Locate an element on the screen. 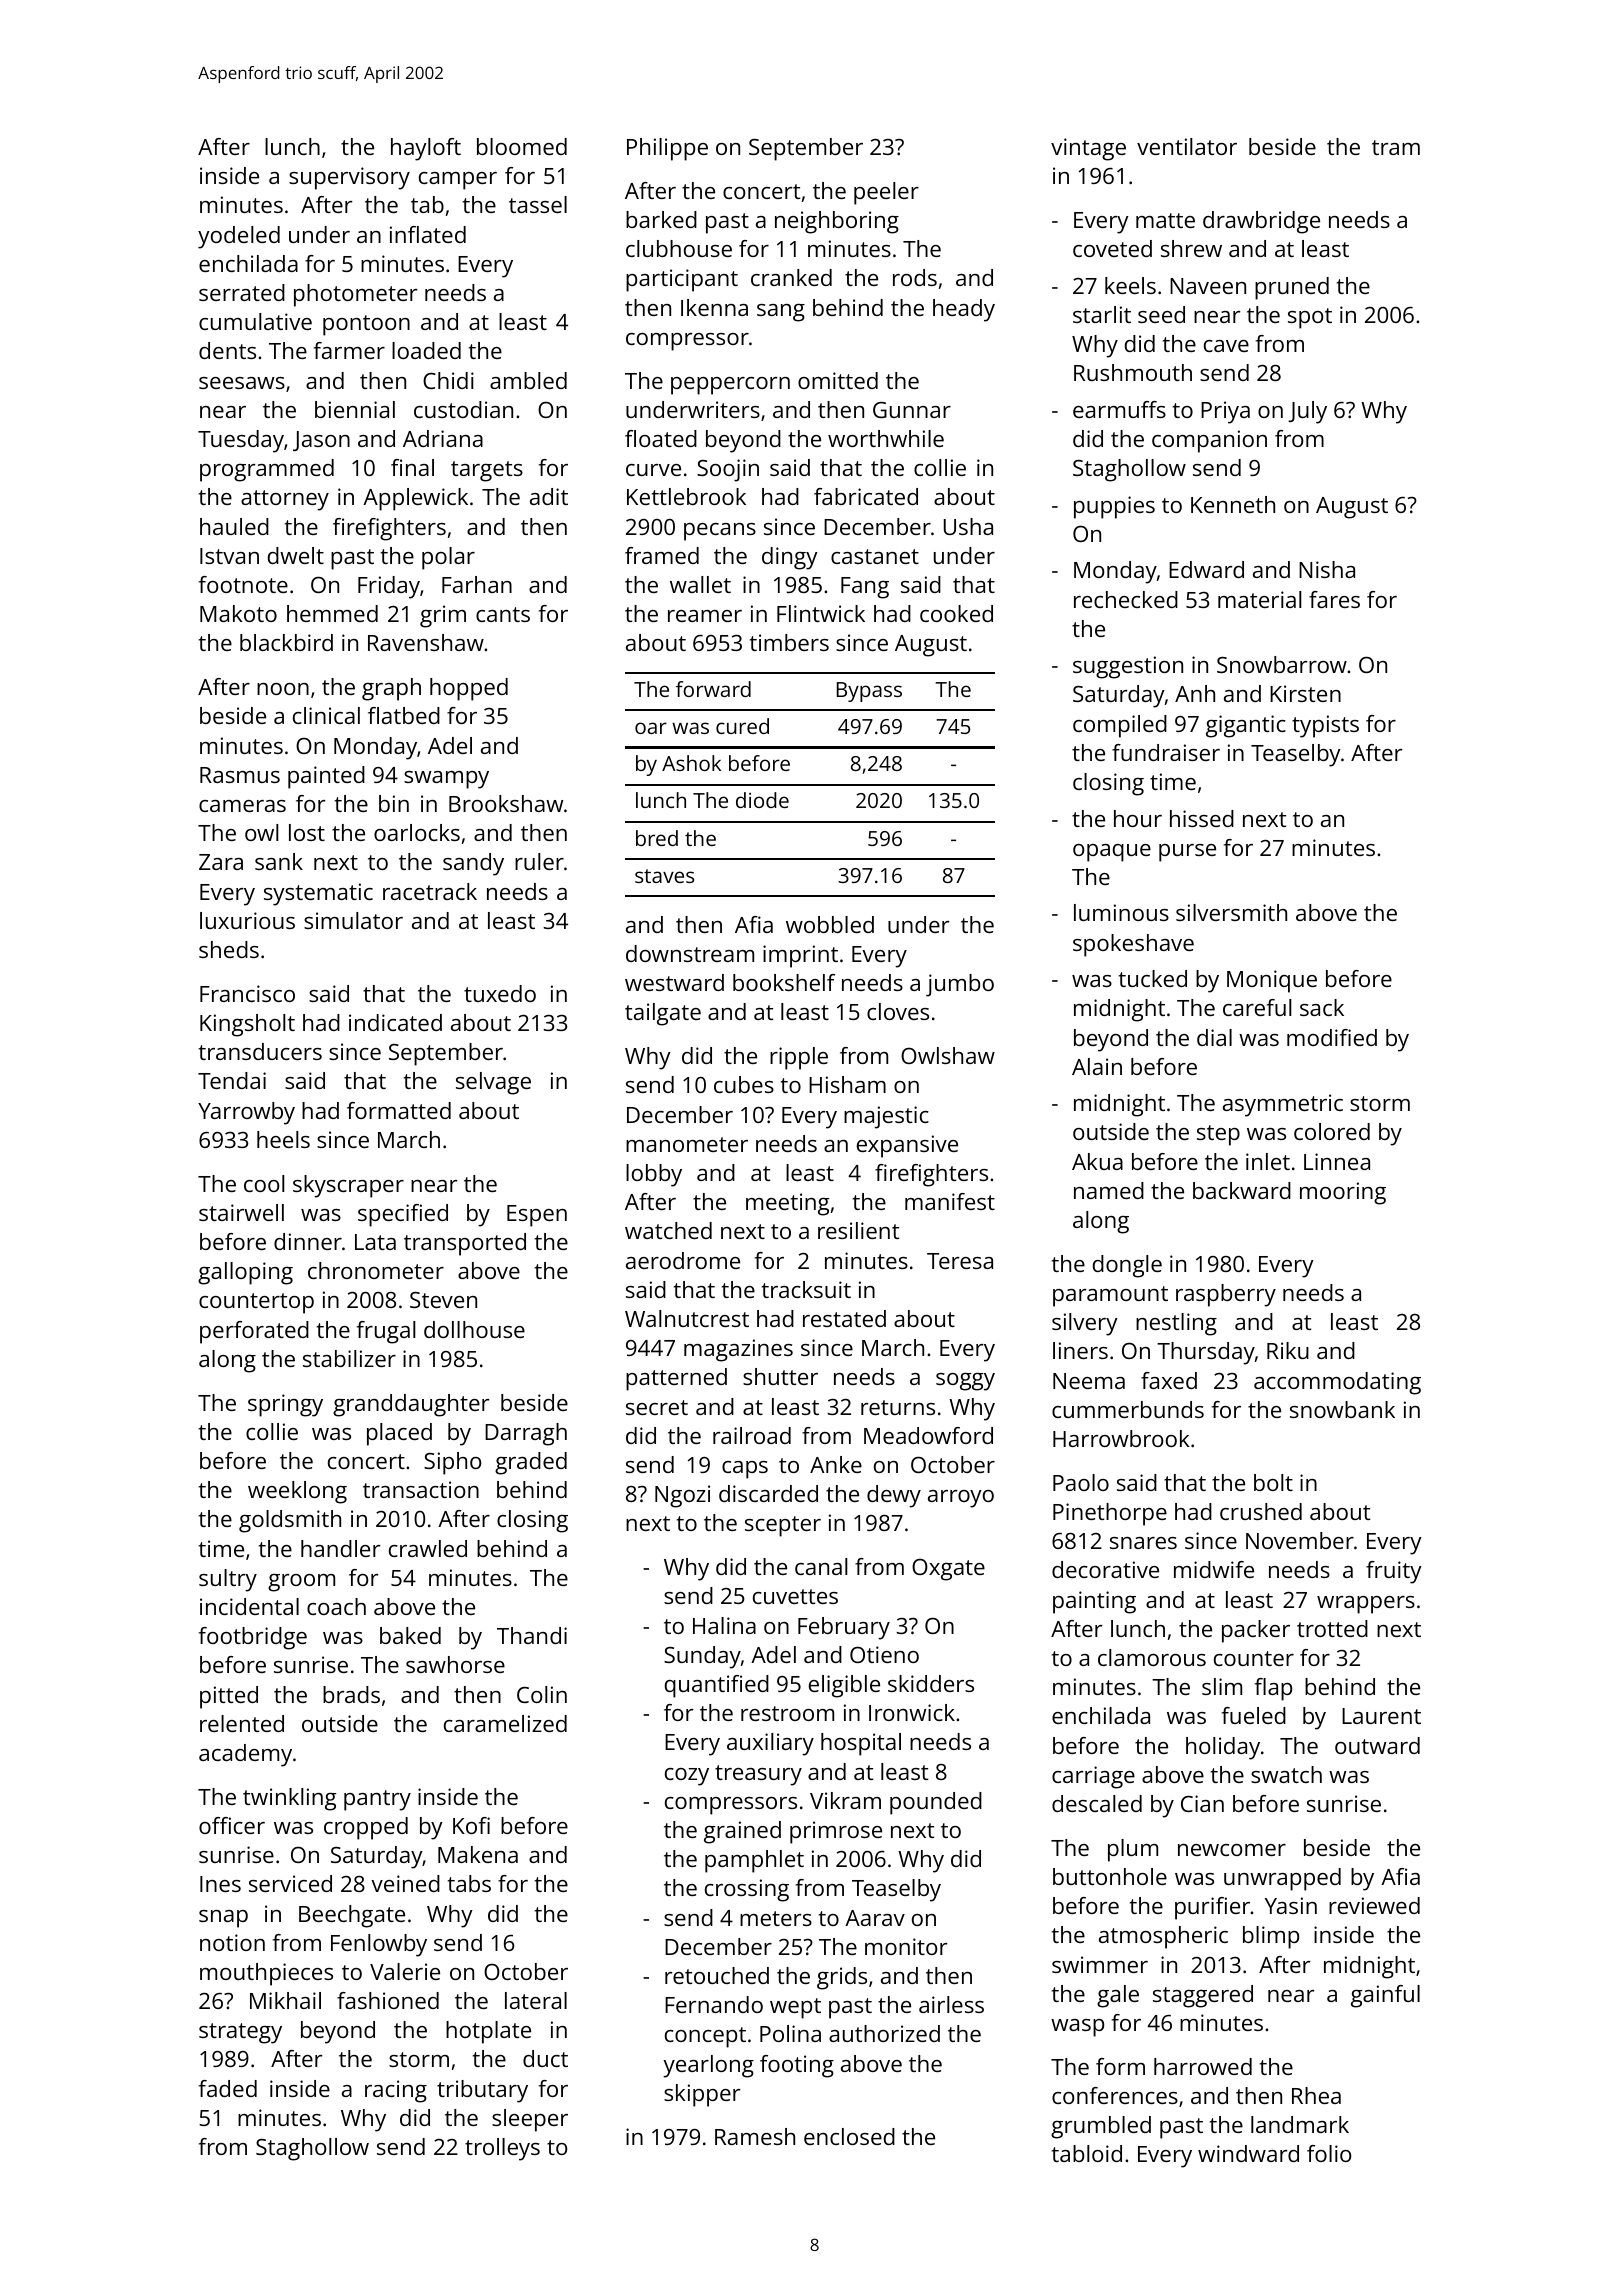 This screenshot has width=1620, height=2292. dents is located at coordinates (227, 350).
